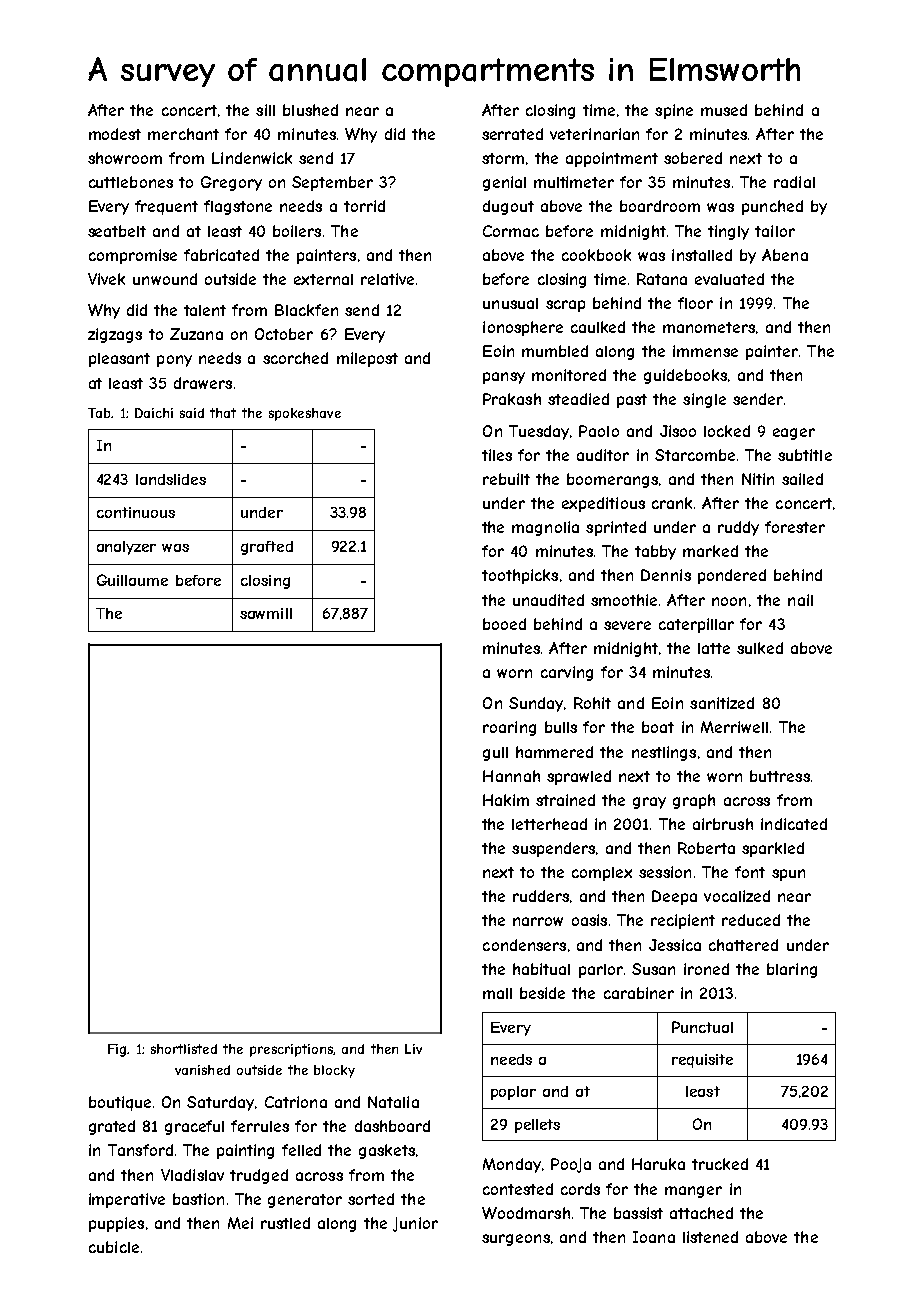 The width and height of the document is (924, 1308). What do you see at coordinates (664, 753) in the document?
I see `nestlings` at bounding box center [664, 753].
